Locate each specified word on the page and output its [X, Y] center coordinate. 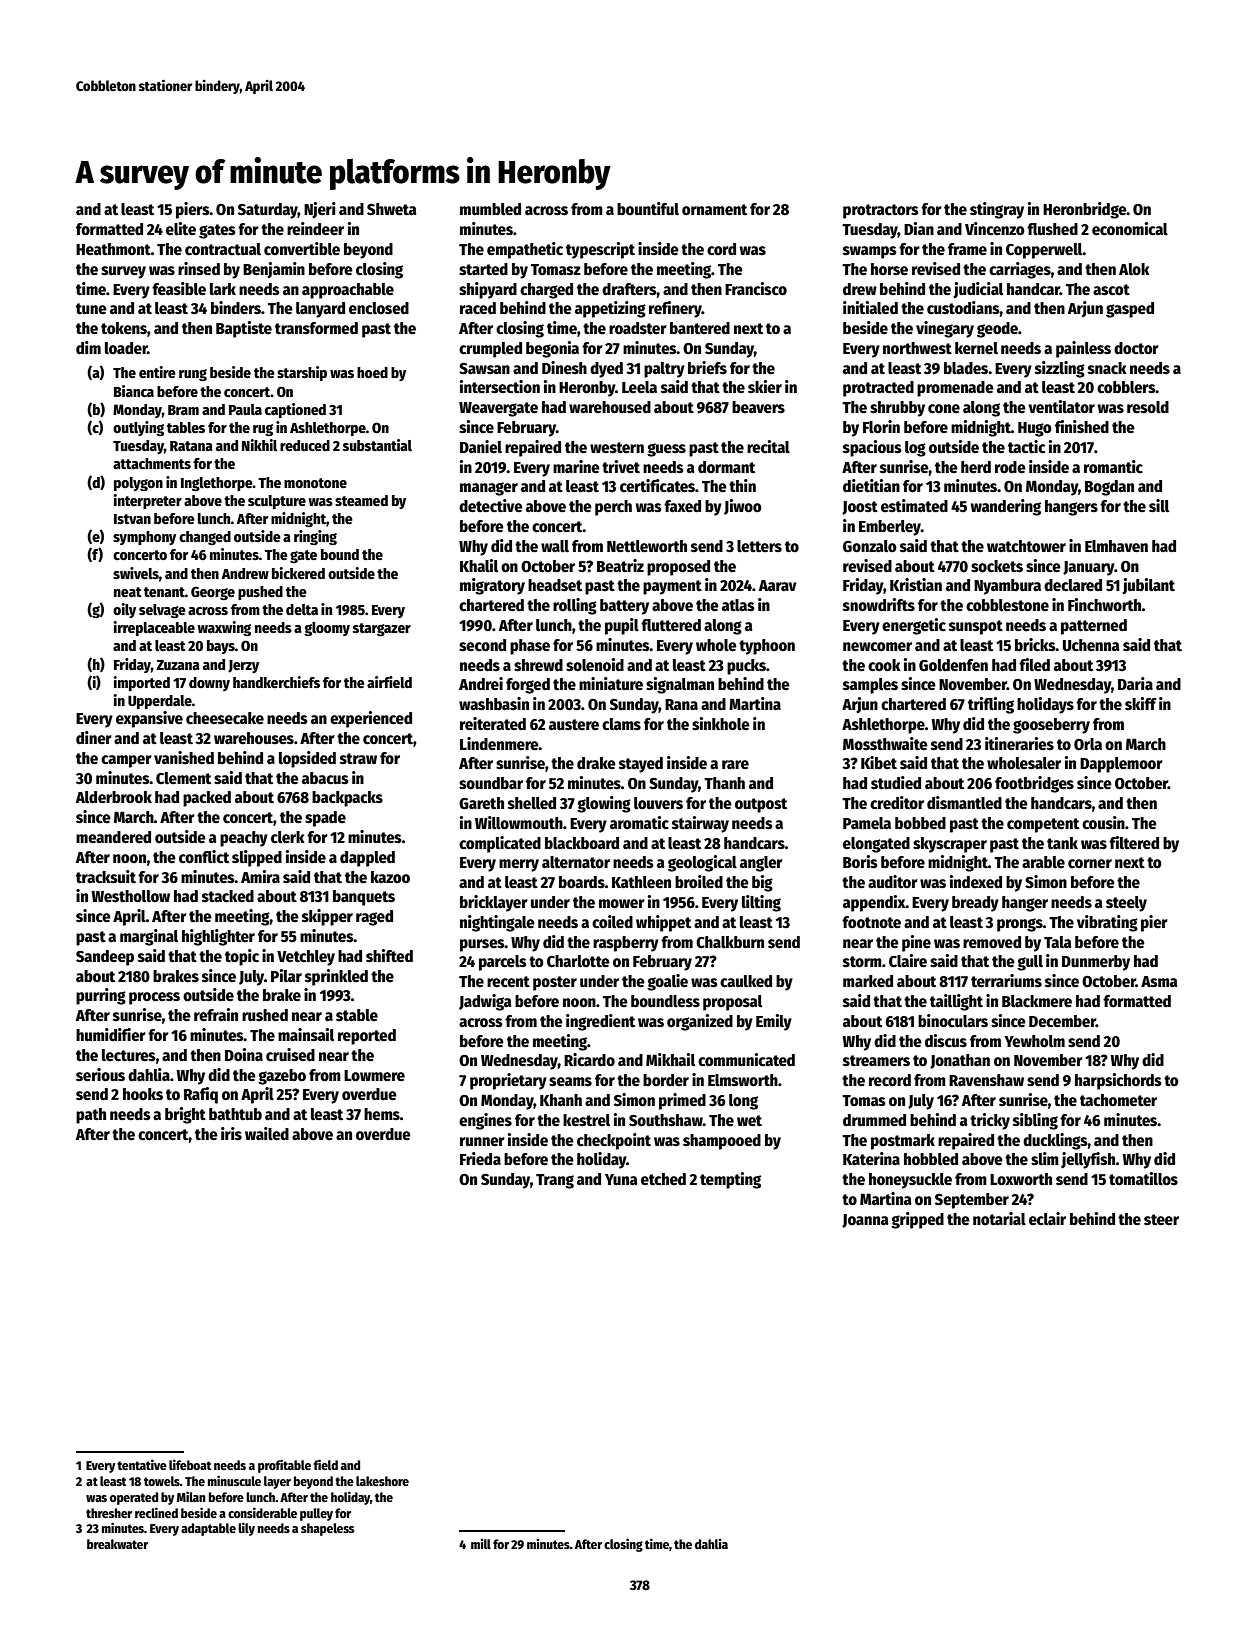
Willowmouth [519, 822]
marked [868, 981]
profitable [284, 1466]
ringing [315, 537]
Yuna [621, 1179]
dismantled [964, 802]
